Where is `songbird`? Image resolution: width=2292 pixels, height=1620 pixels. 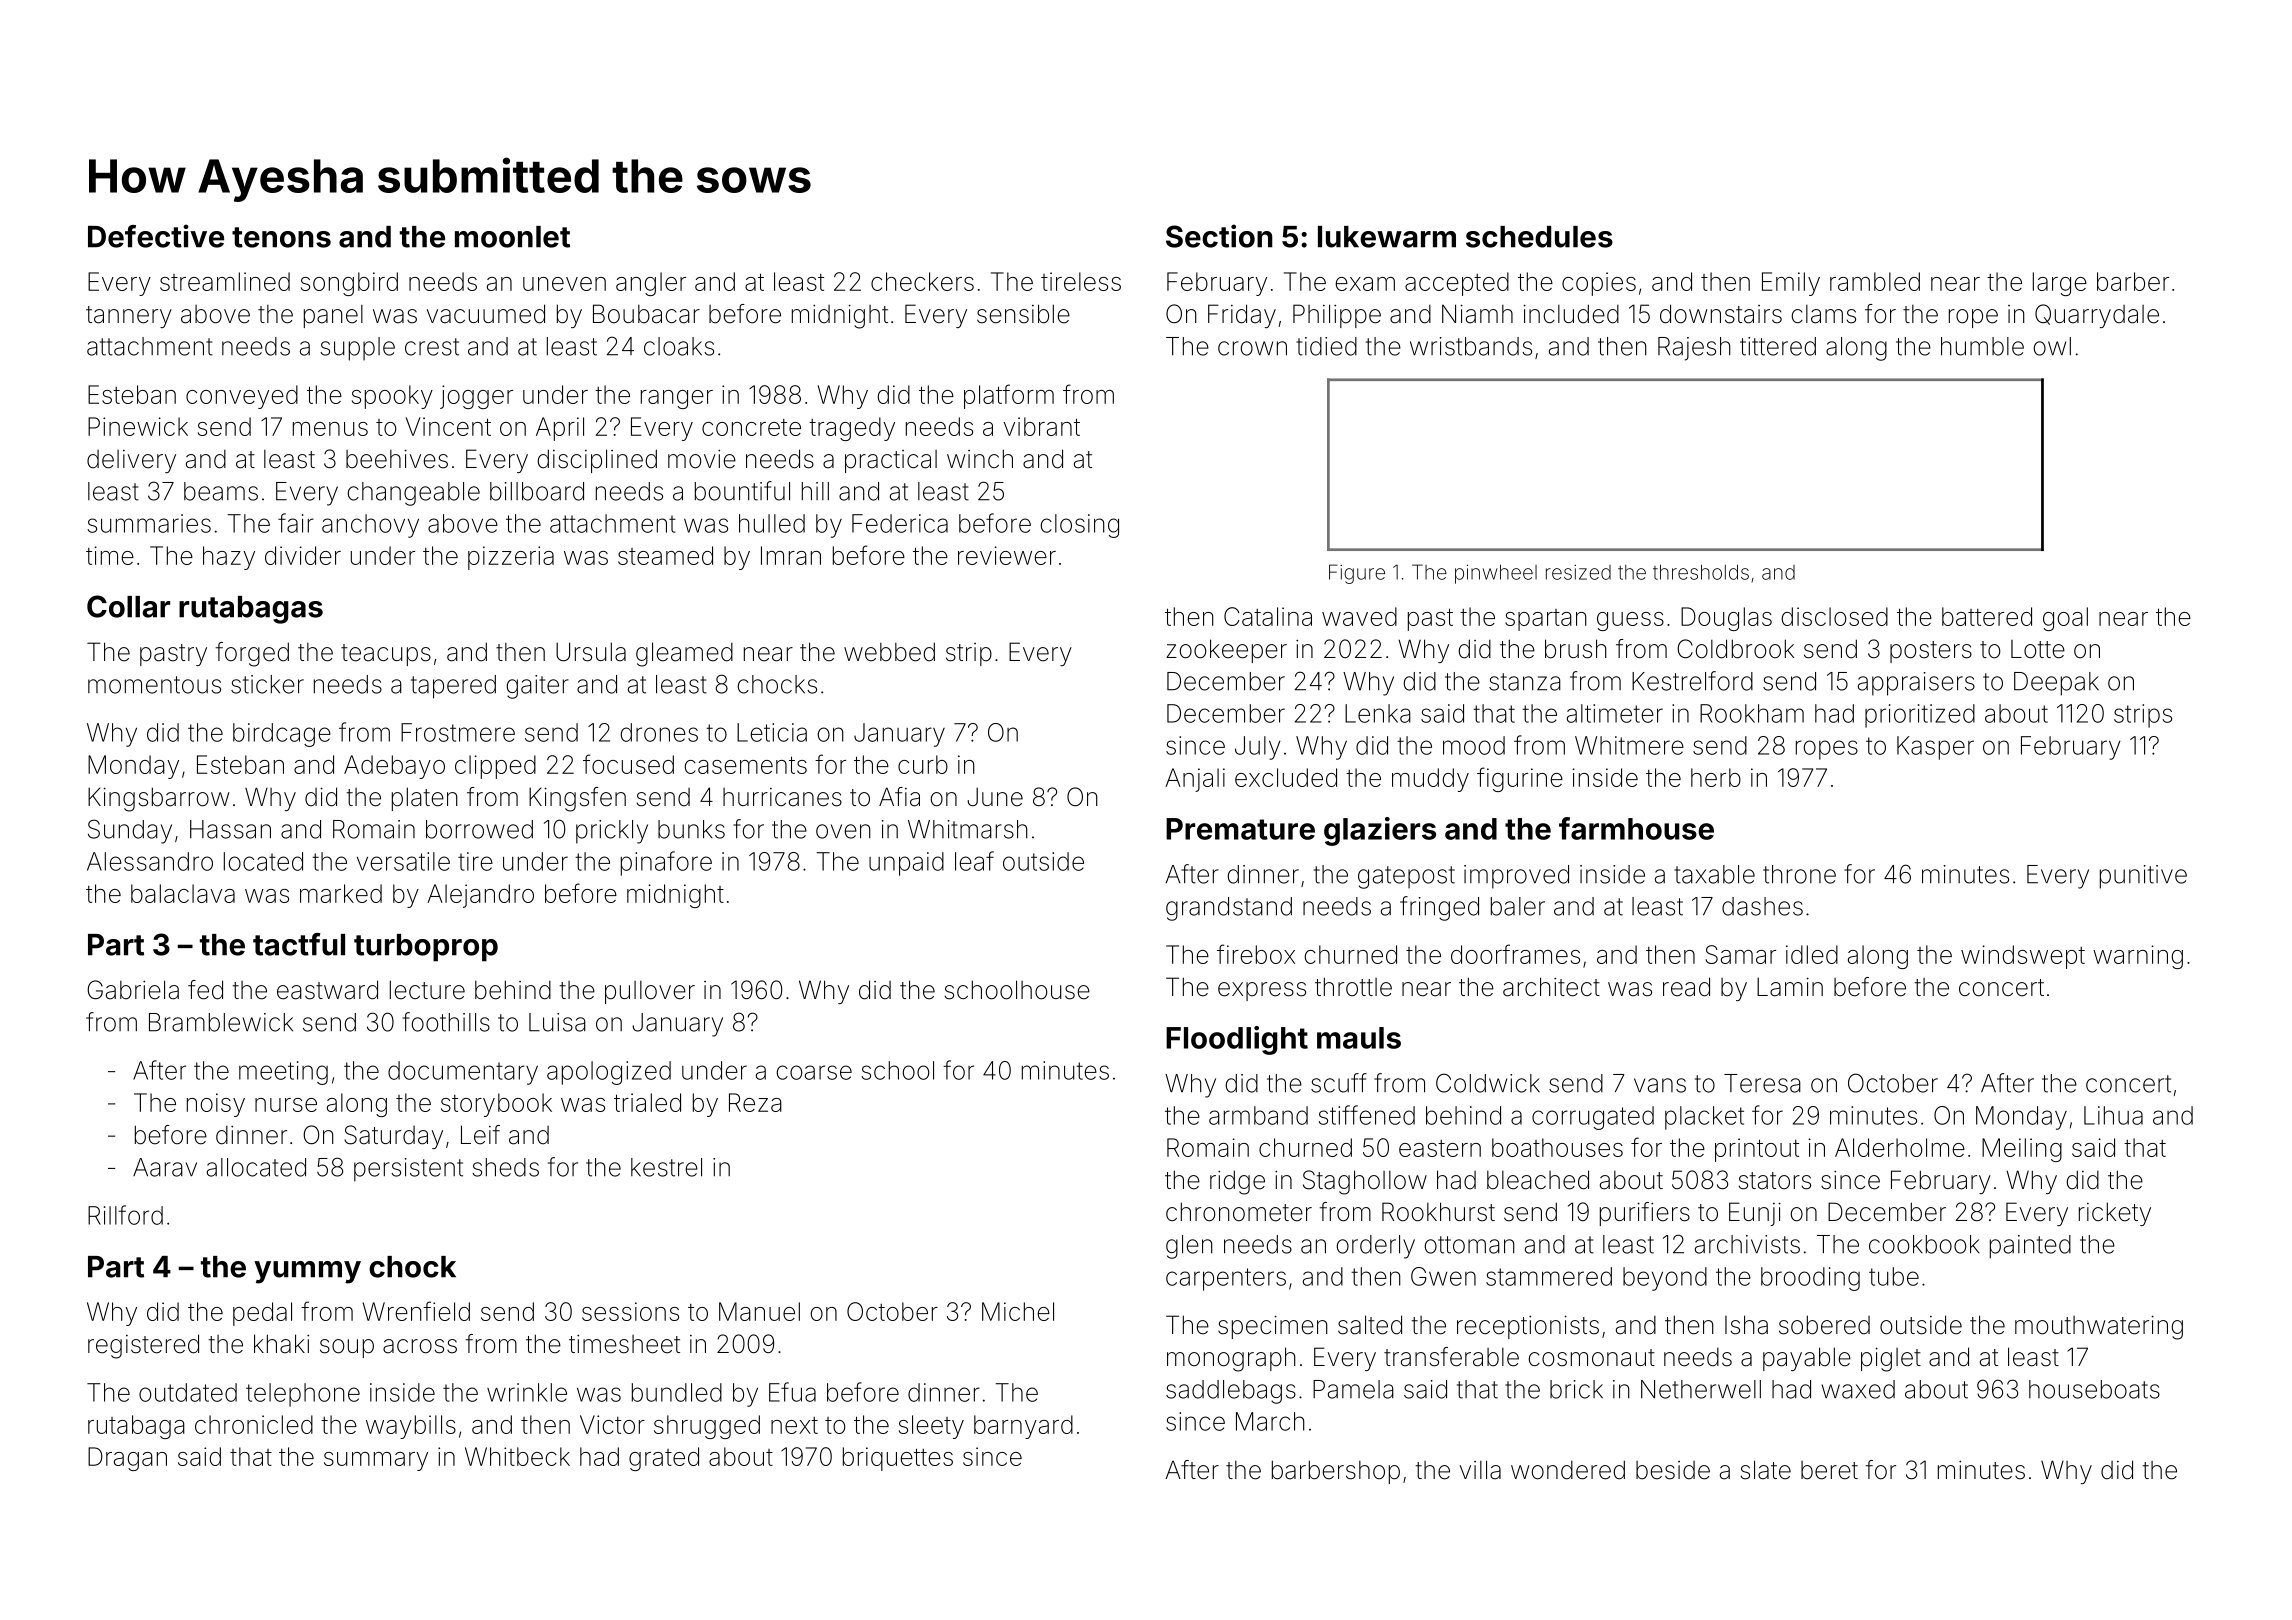 songbird is located at coordinates (349, 284).
